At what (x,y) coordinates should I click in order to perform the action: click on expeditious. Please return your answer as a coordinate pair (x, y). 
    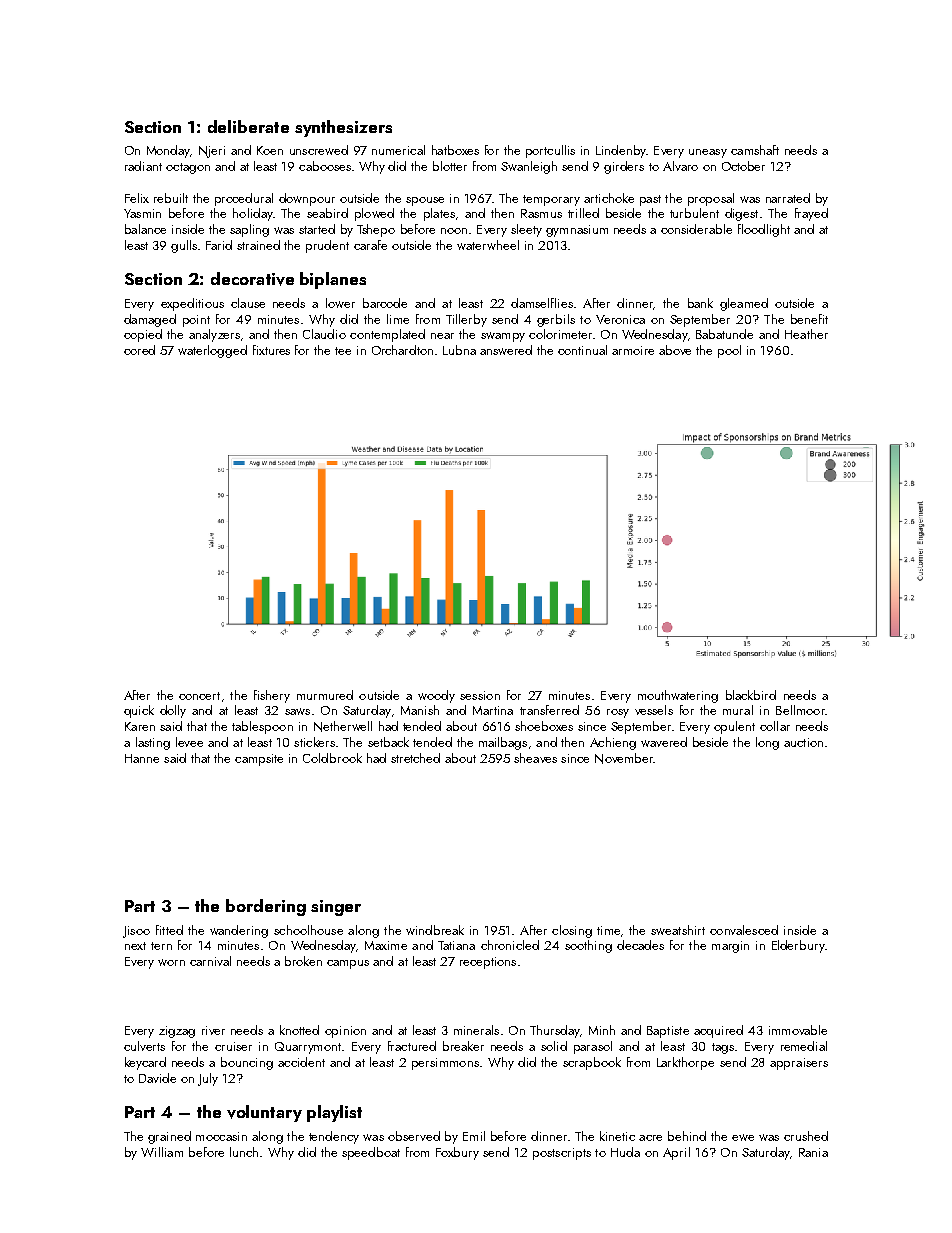
    Looking at the image, I should click on (192, 304).
